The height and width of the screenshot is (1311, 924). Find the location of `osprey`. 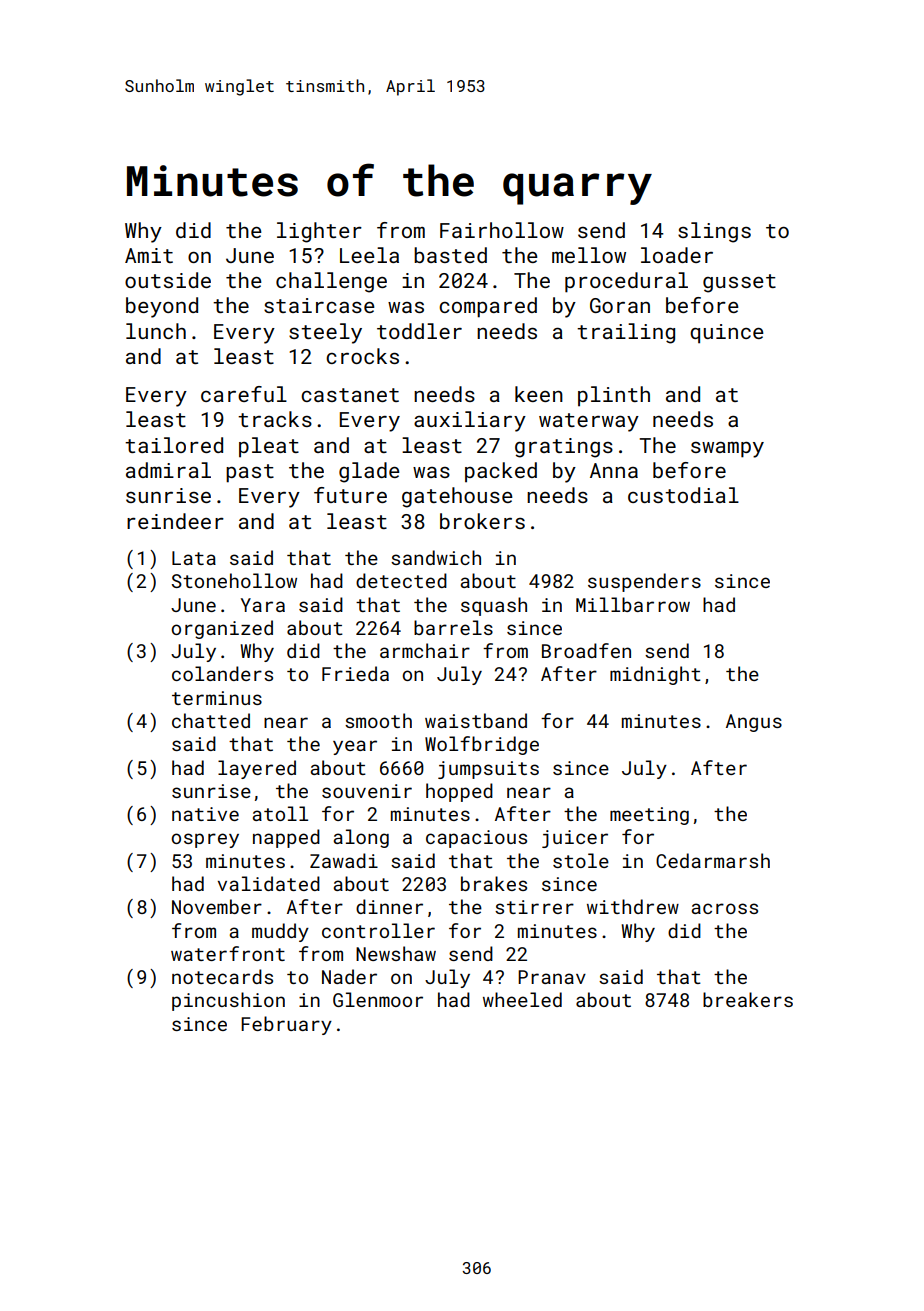

osprey is located at coordinates (205, 840).
